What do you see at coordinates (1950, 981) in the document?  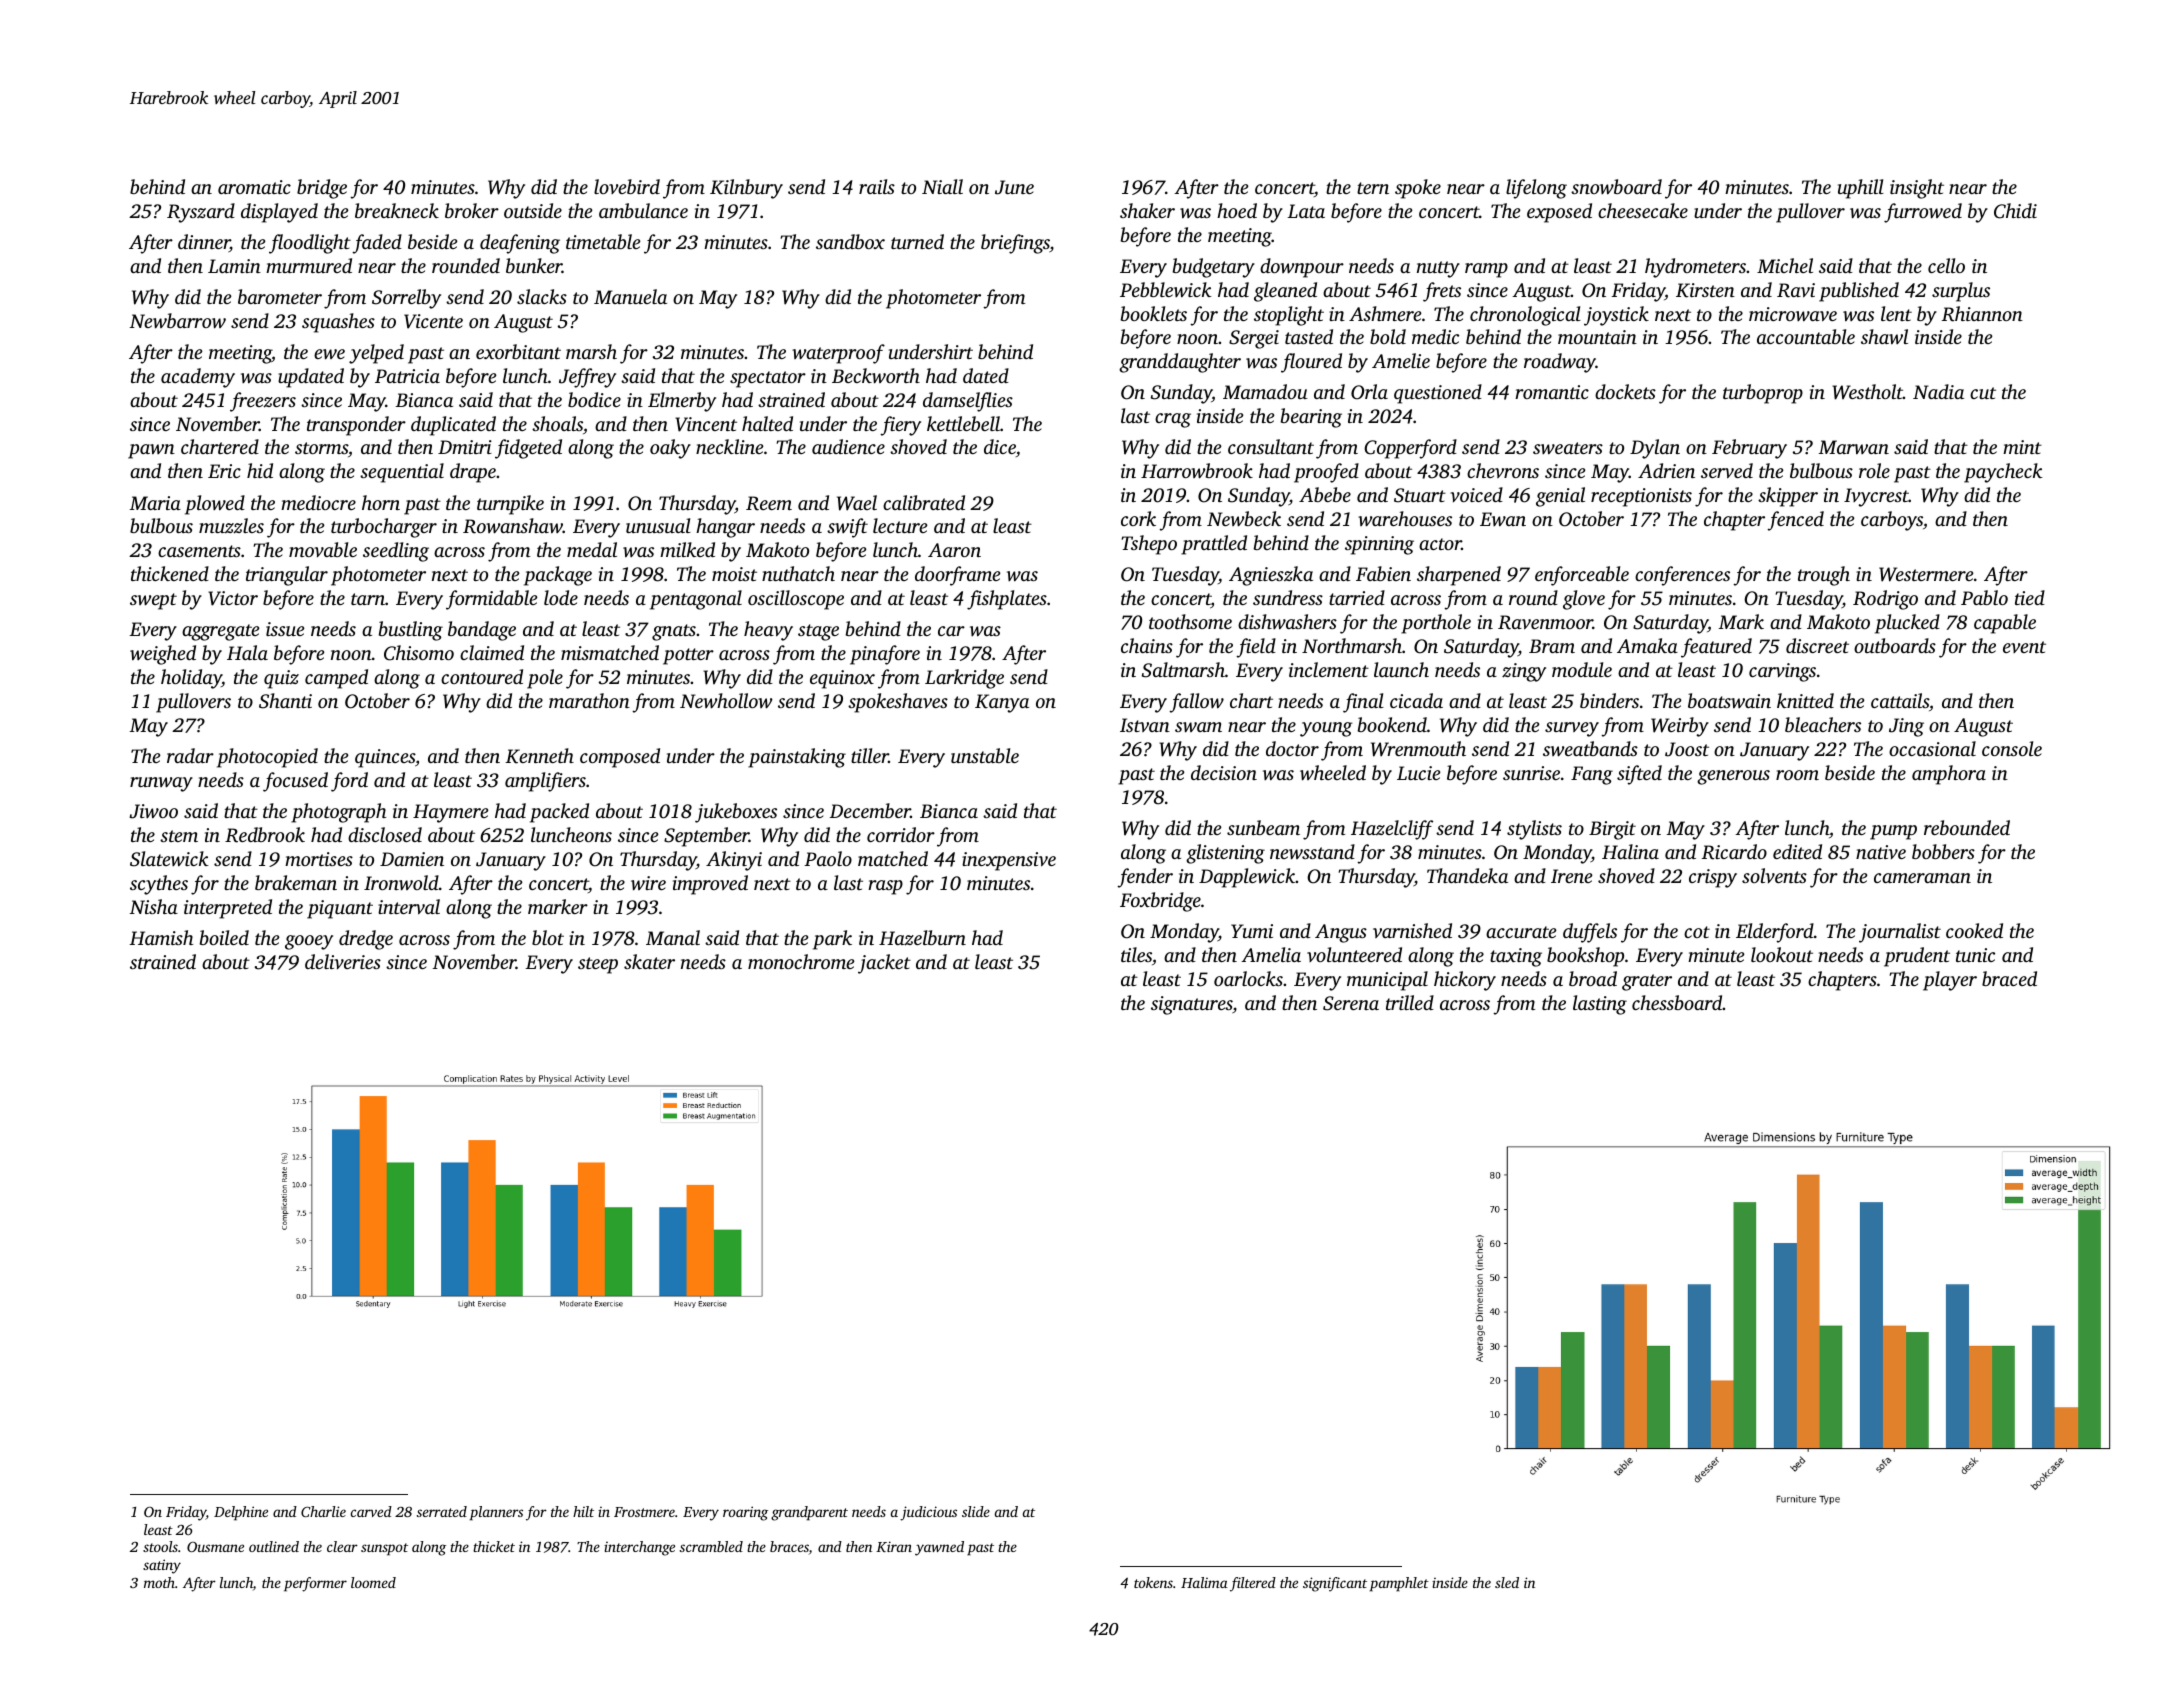 I see `player` at bounding box center [1950, 981].
